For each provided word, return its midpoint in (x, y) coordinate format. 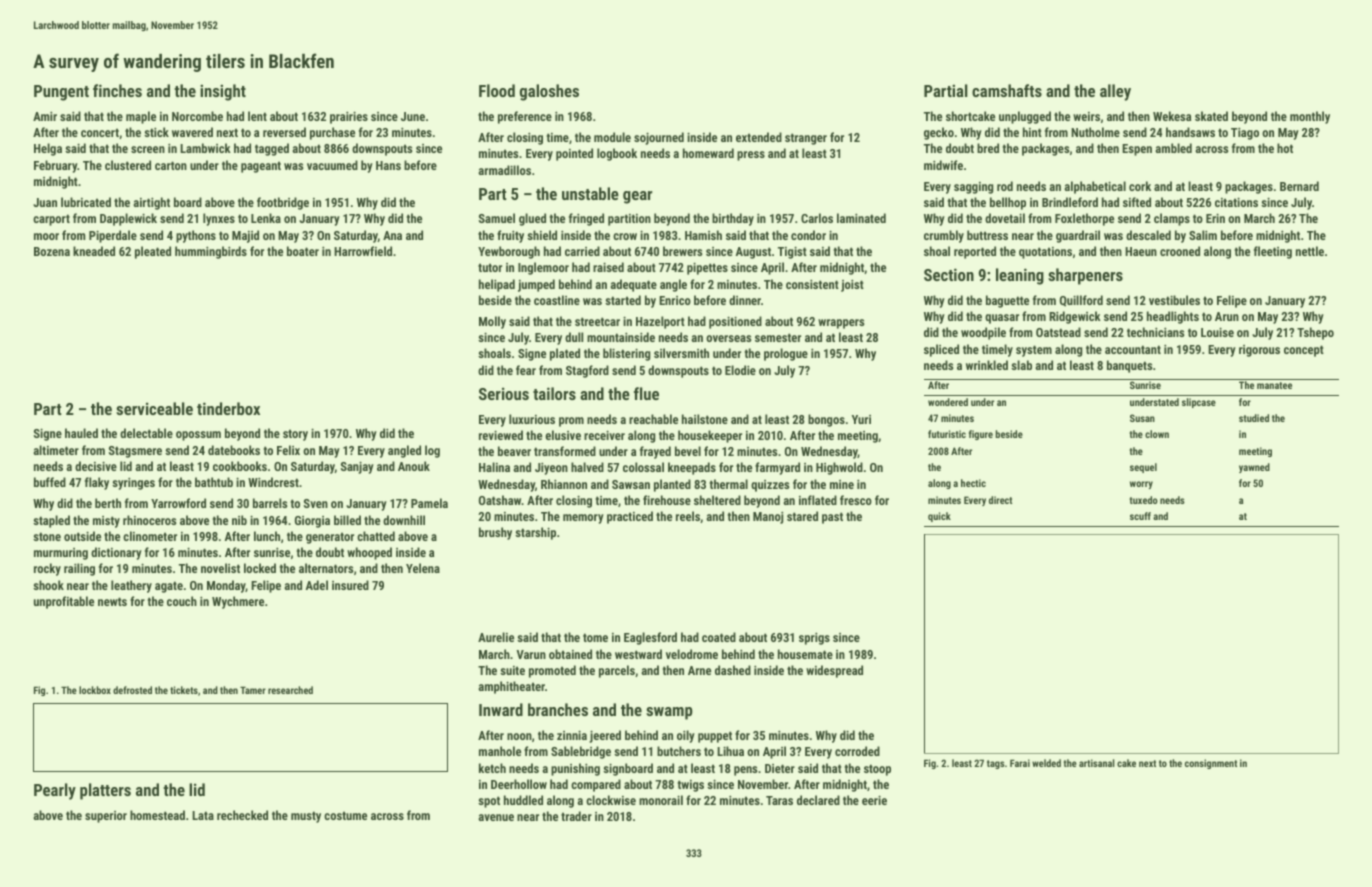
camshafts (1007, 90)
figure (981, 435)
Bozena (52, 251)
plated (565, 354)
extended (759, 137)
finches (117, 90)
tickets (184, 690)
